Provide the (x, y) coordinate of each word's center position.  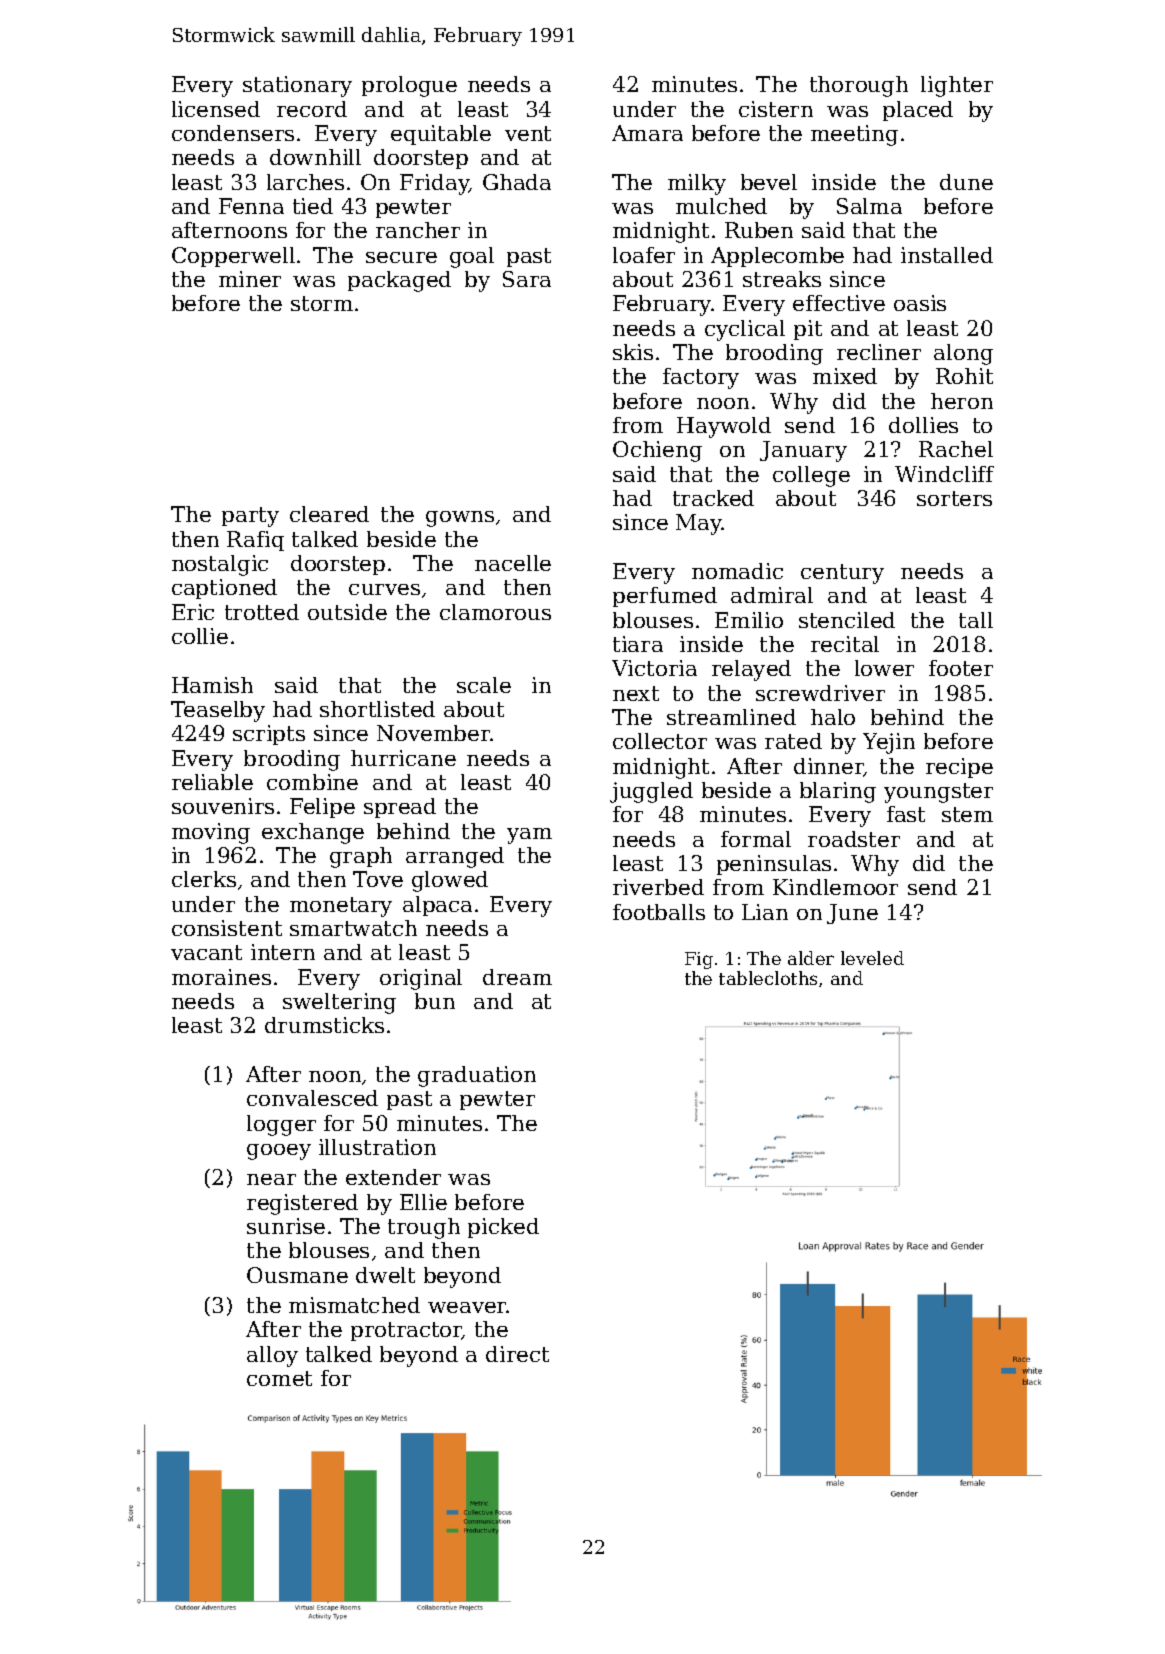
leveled (872, 958)
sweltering (339, 1003)
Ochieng (657, 451)
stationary (297, 86)
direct (517, 1354)
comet (279, 1378)
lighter (957, 86)
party (250, 517)
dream (517, 977)
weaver (467, 1307)
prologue (409, 86)
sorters (954, 498)
